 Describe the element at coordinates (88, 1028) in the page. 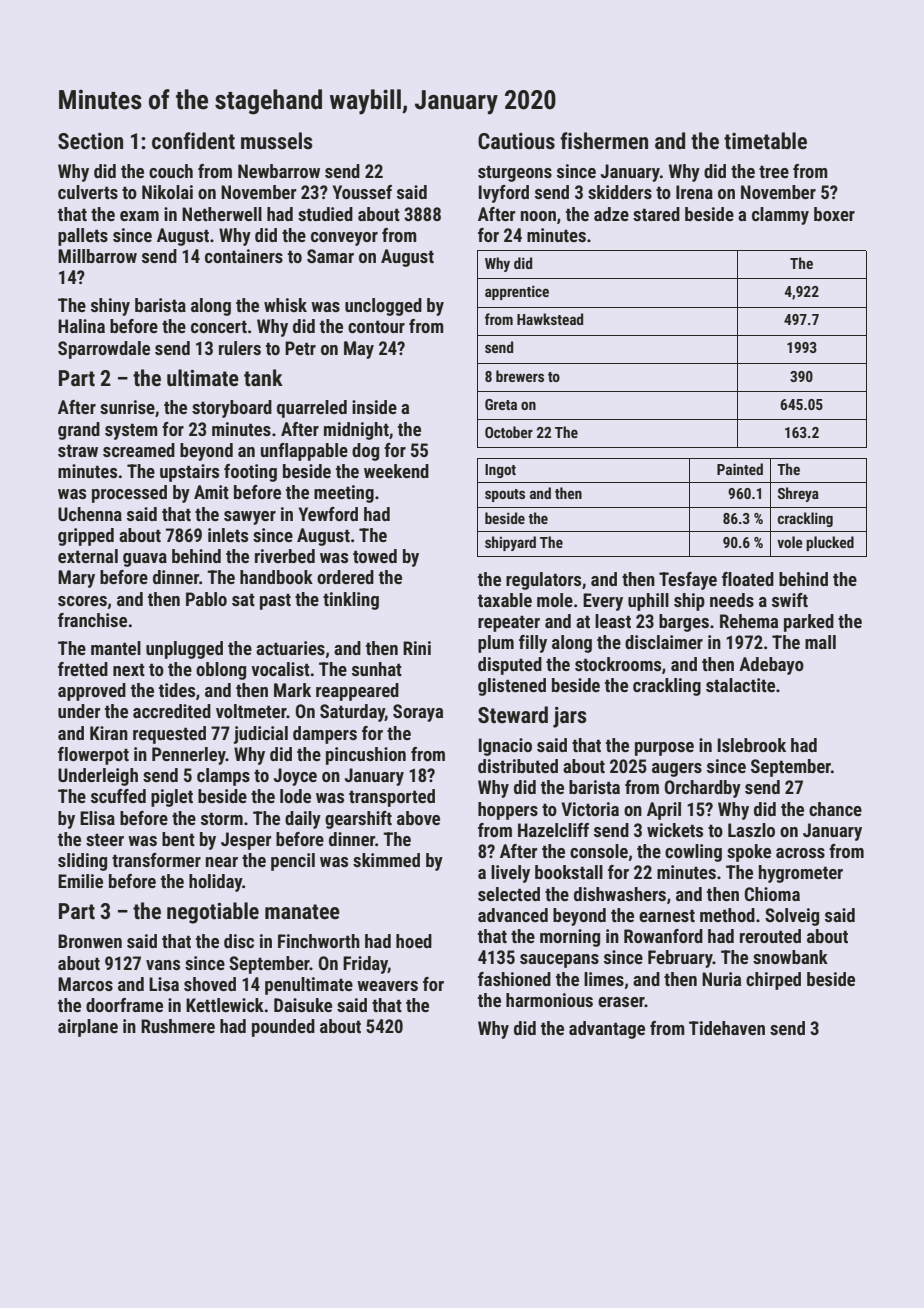

I see `airplane` at that location.
